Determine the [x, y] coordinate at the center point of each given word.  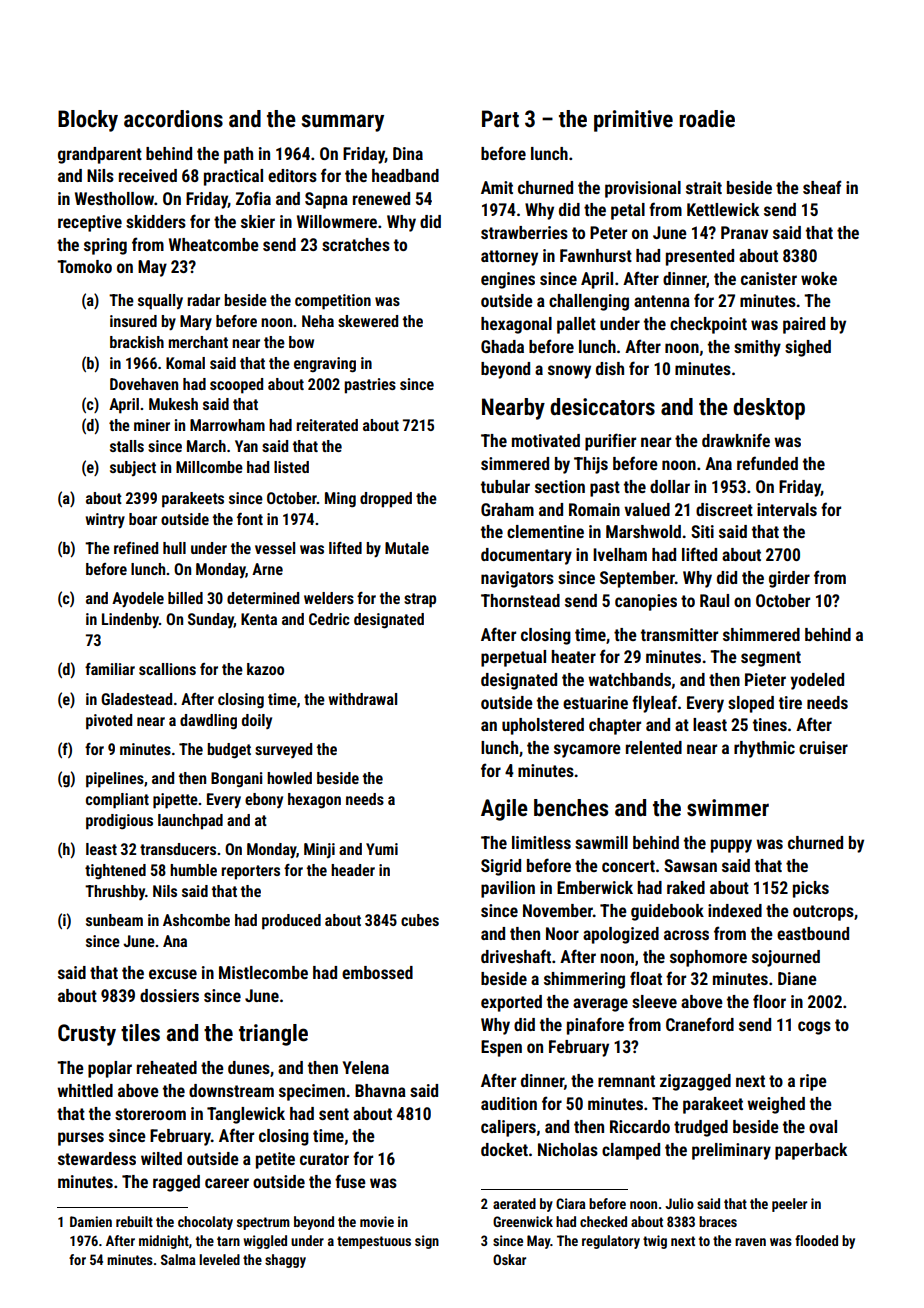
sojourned [786, 958]
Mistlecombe [263, 972]
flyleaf [654, 704]
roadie [707, 119]
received [148, 175]
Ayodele [138, 600]
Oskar [509, 1259]
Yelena [365, 1067]
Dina [408, 153]
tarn [228, 1241]
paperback [811, 1151]
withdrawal [362, 699]
